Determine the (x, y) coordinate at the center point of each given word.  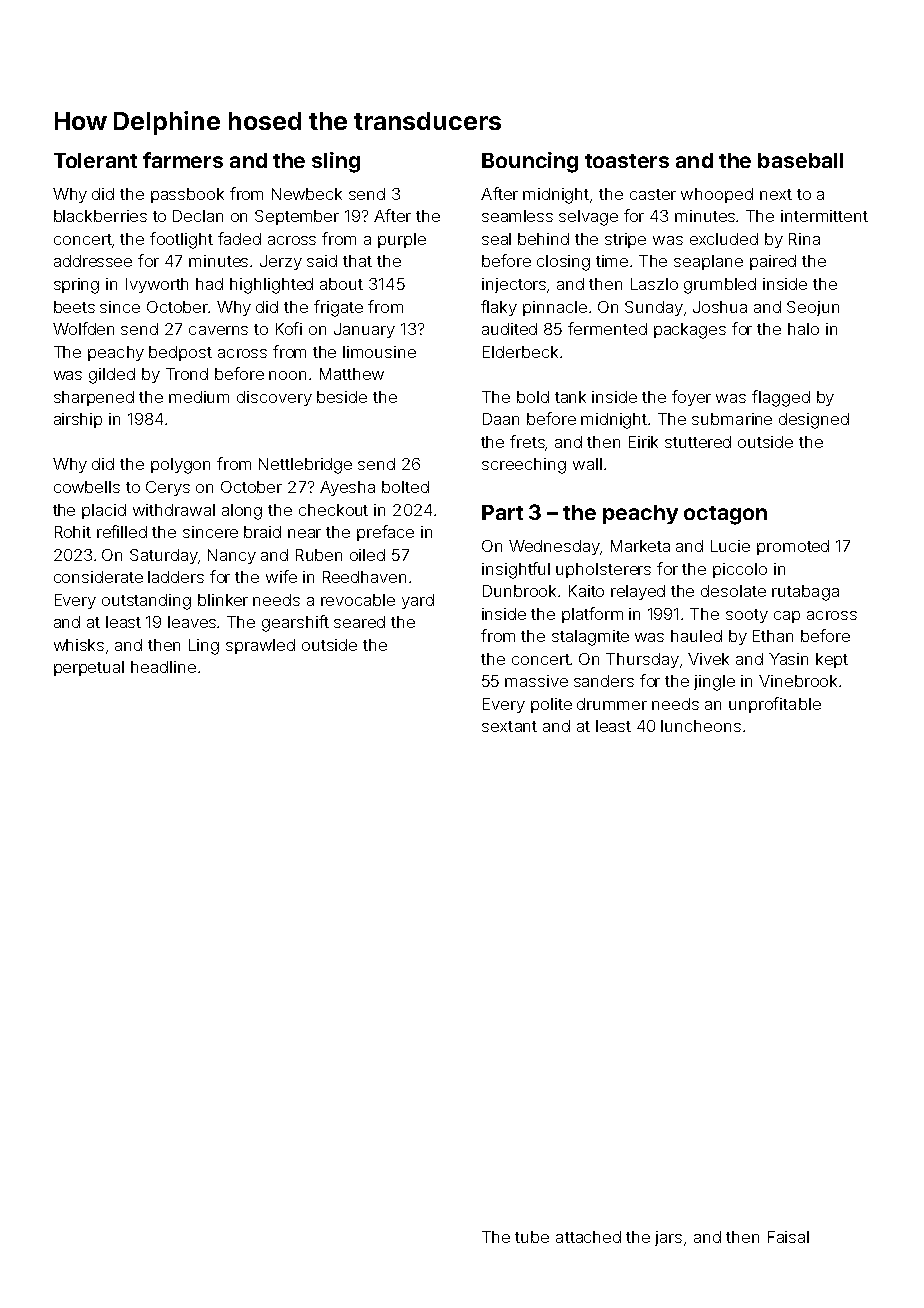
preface (385, 533)
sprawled (260, 646)
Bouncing (530, 162)
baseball (800, 160)
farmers (183, 160)
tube (532, 1237)
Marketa (640, 546)
